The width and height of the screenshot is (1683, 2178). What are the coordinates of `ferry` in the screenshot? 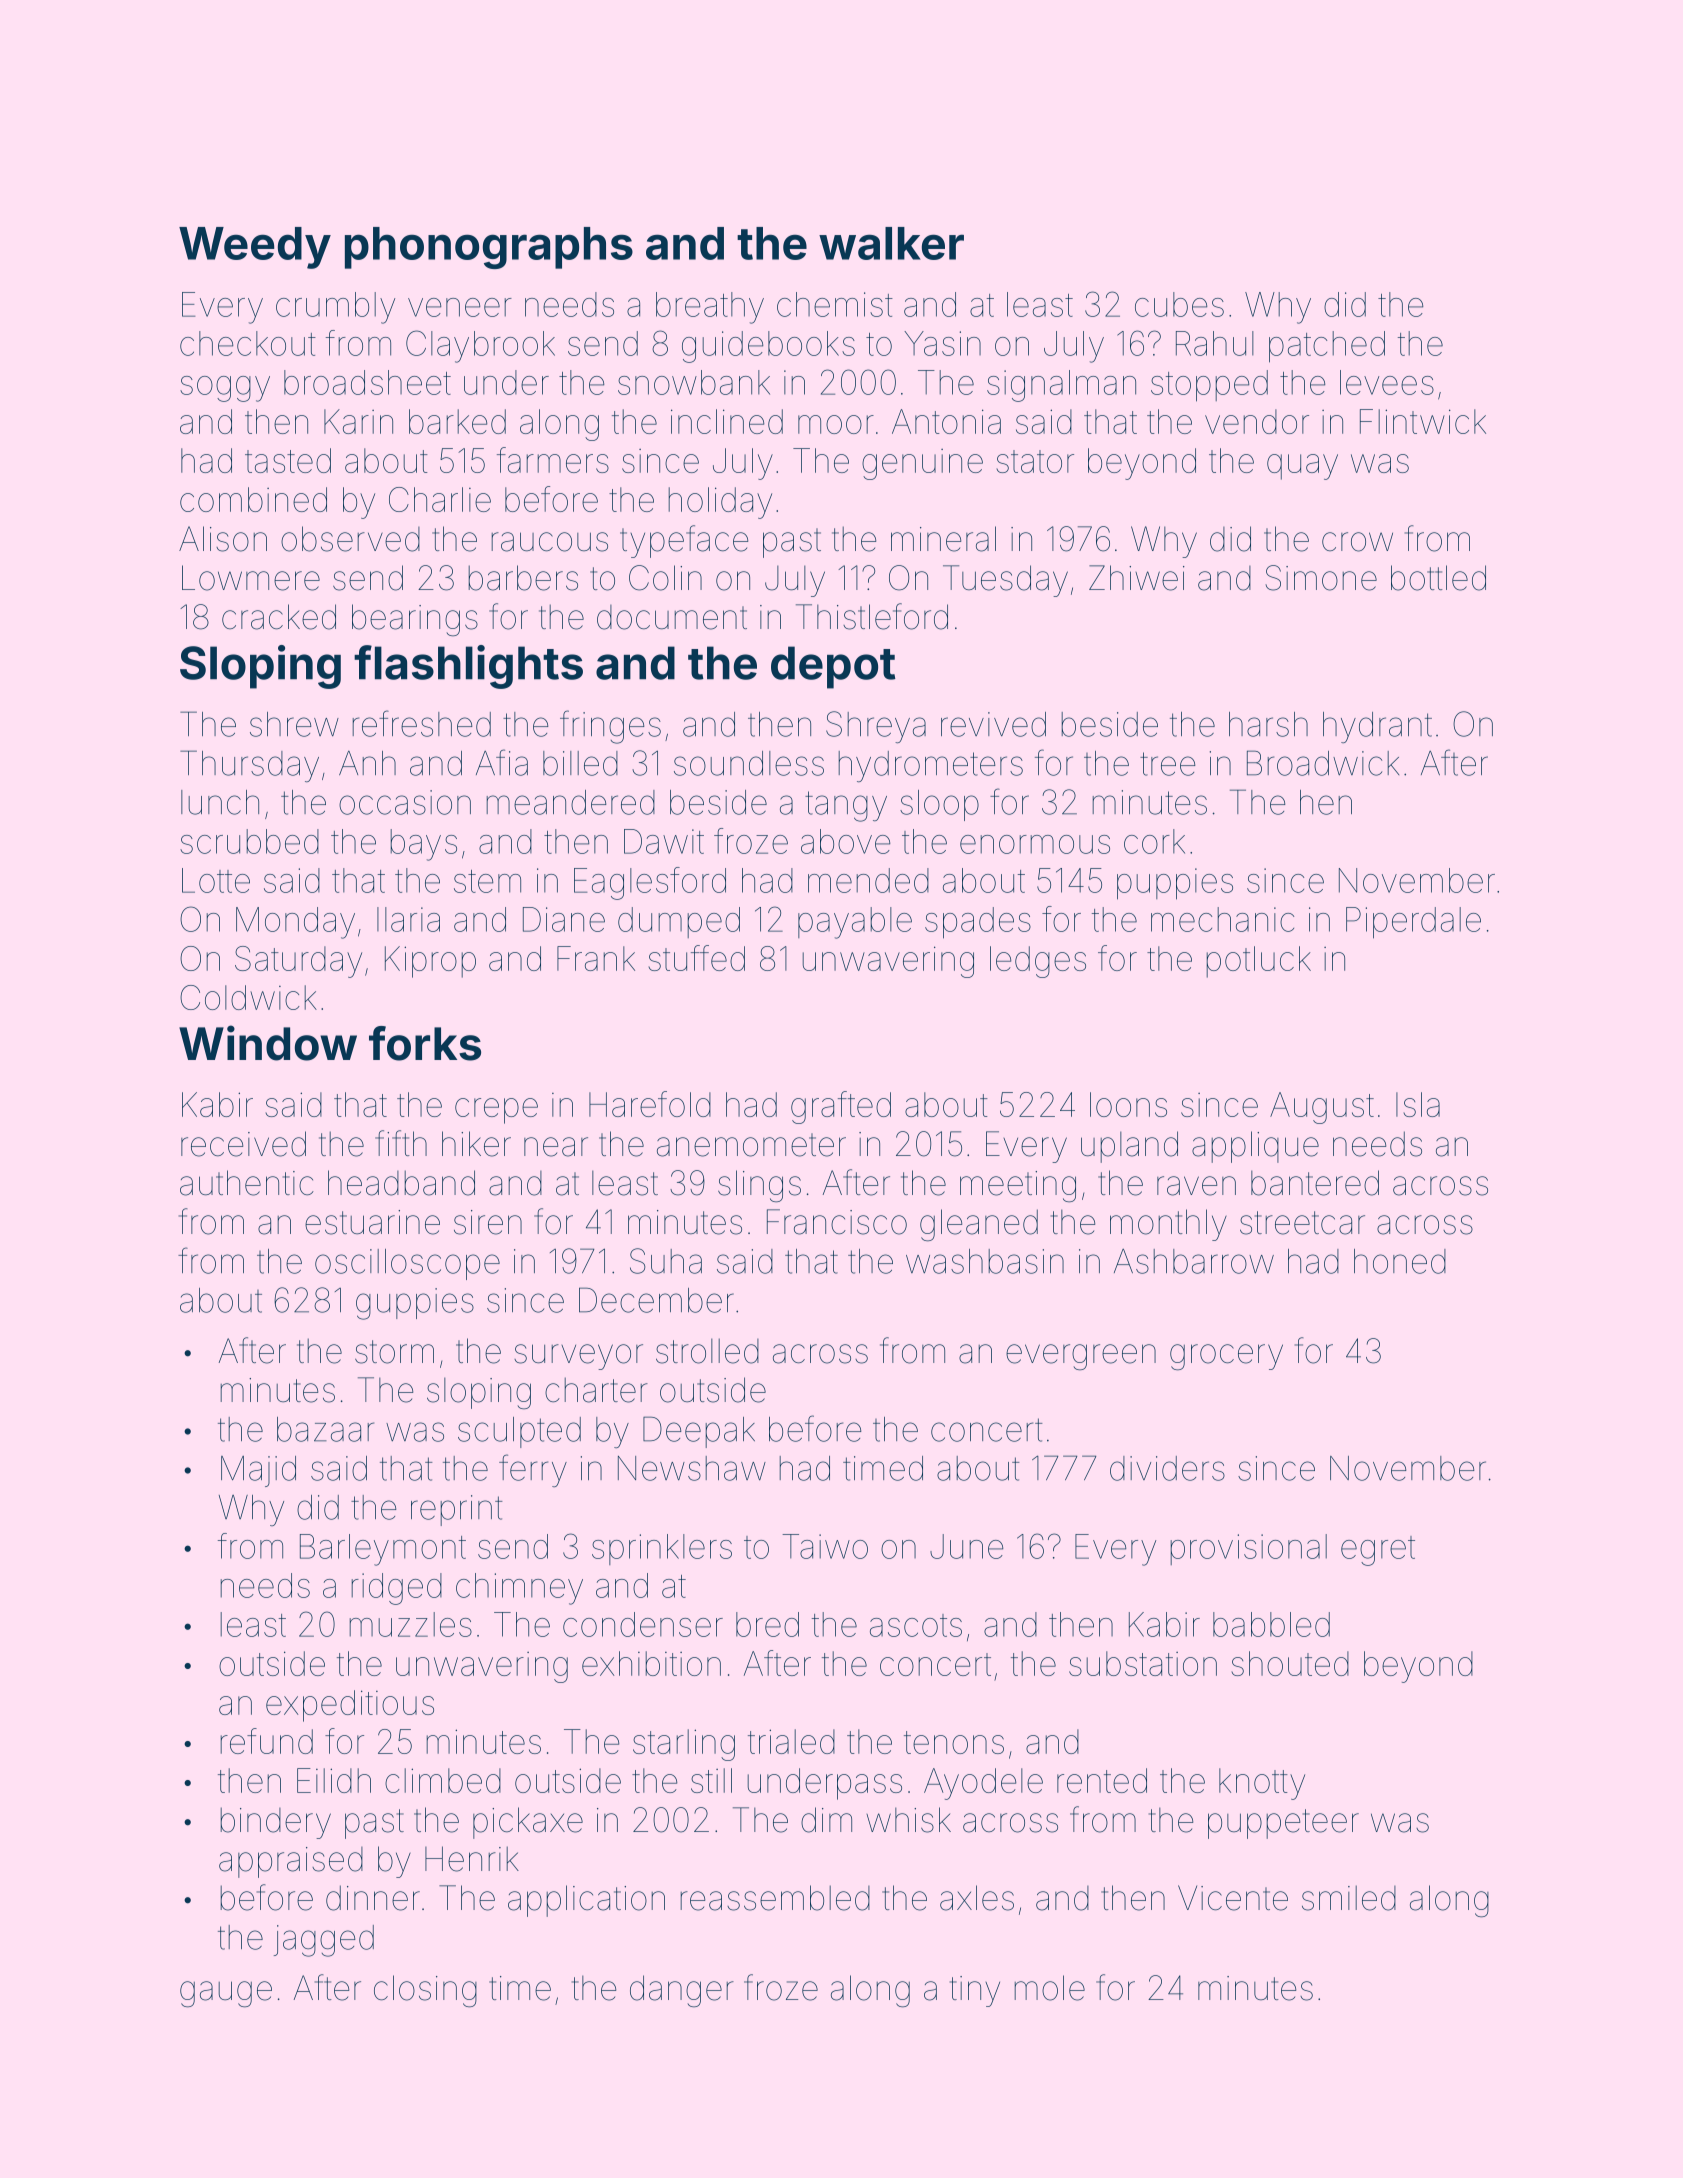 It's located at (533, 1470).
